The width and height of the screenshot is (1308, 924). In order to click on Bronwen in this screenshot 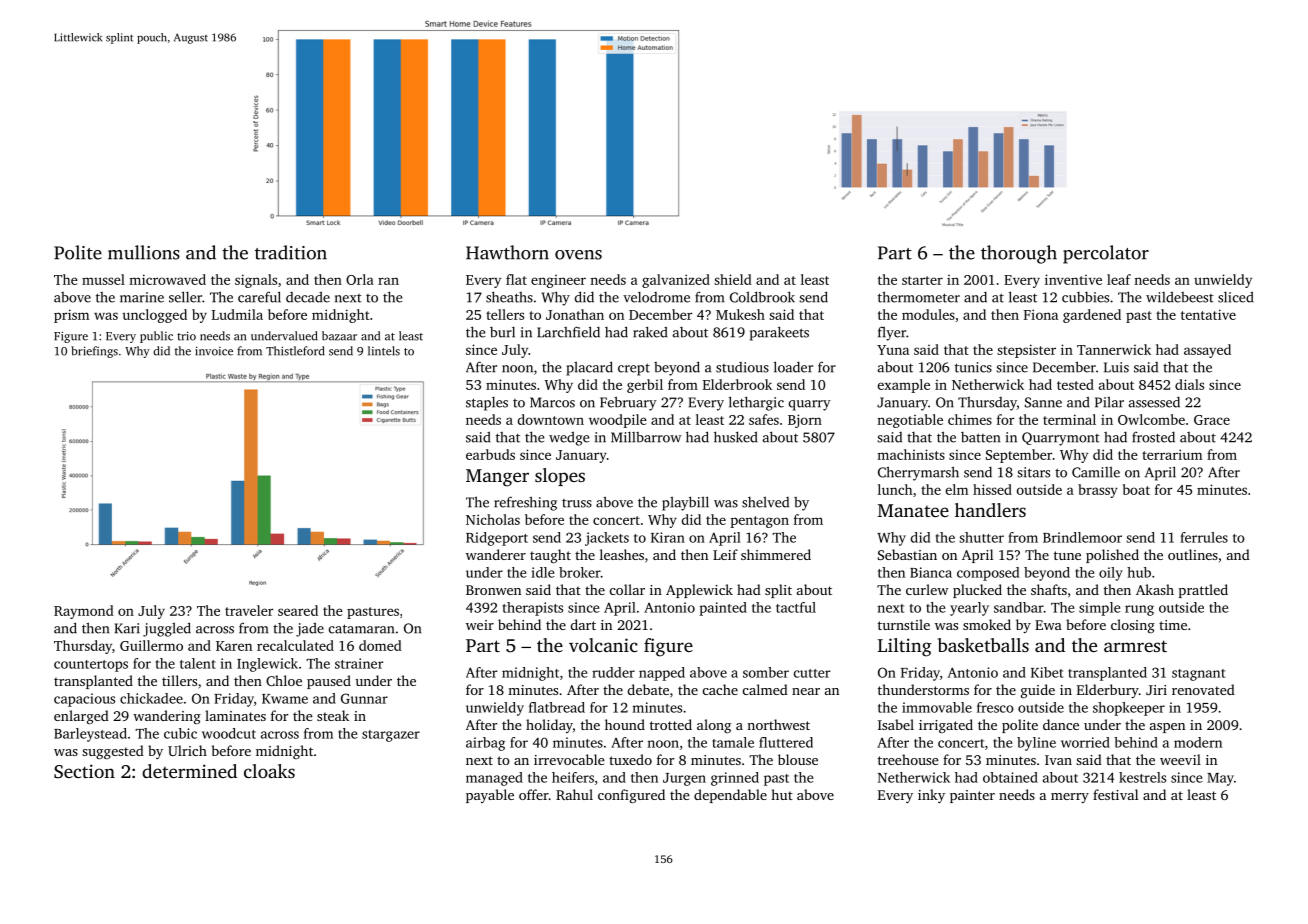, I will do `click(493, 590)`.
